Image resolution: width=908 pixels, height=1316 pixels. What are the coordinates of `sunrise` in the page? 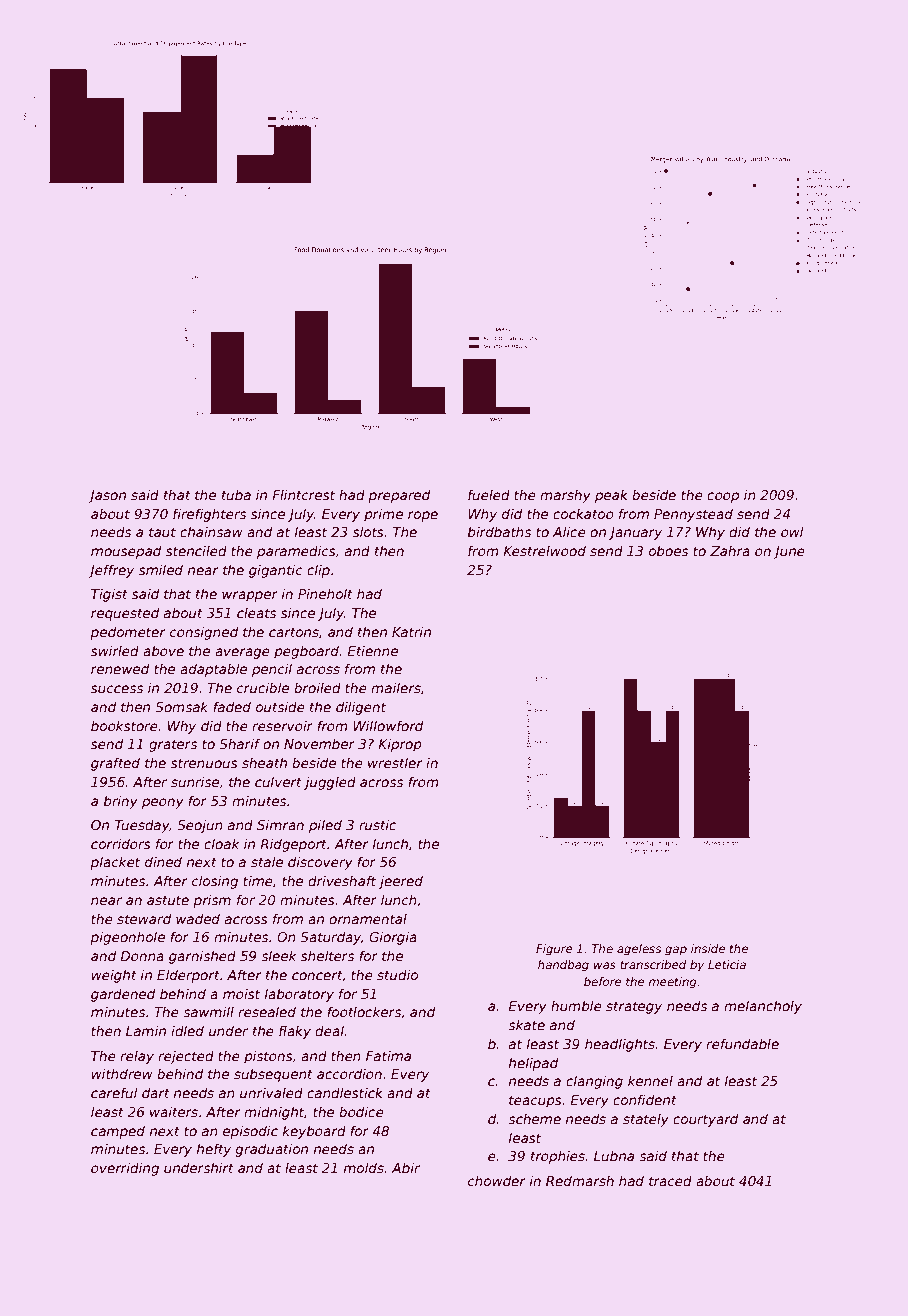 It's located at (195, 781).
